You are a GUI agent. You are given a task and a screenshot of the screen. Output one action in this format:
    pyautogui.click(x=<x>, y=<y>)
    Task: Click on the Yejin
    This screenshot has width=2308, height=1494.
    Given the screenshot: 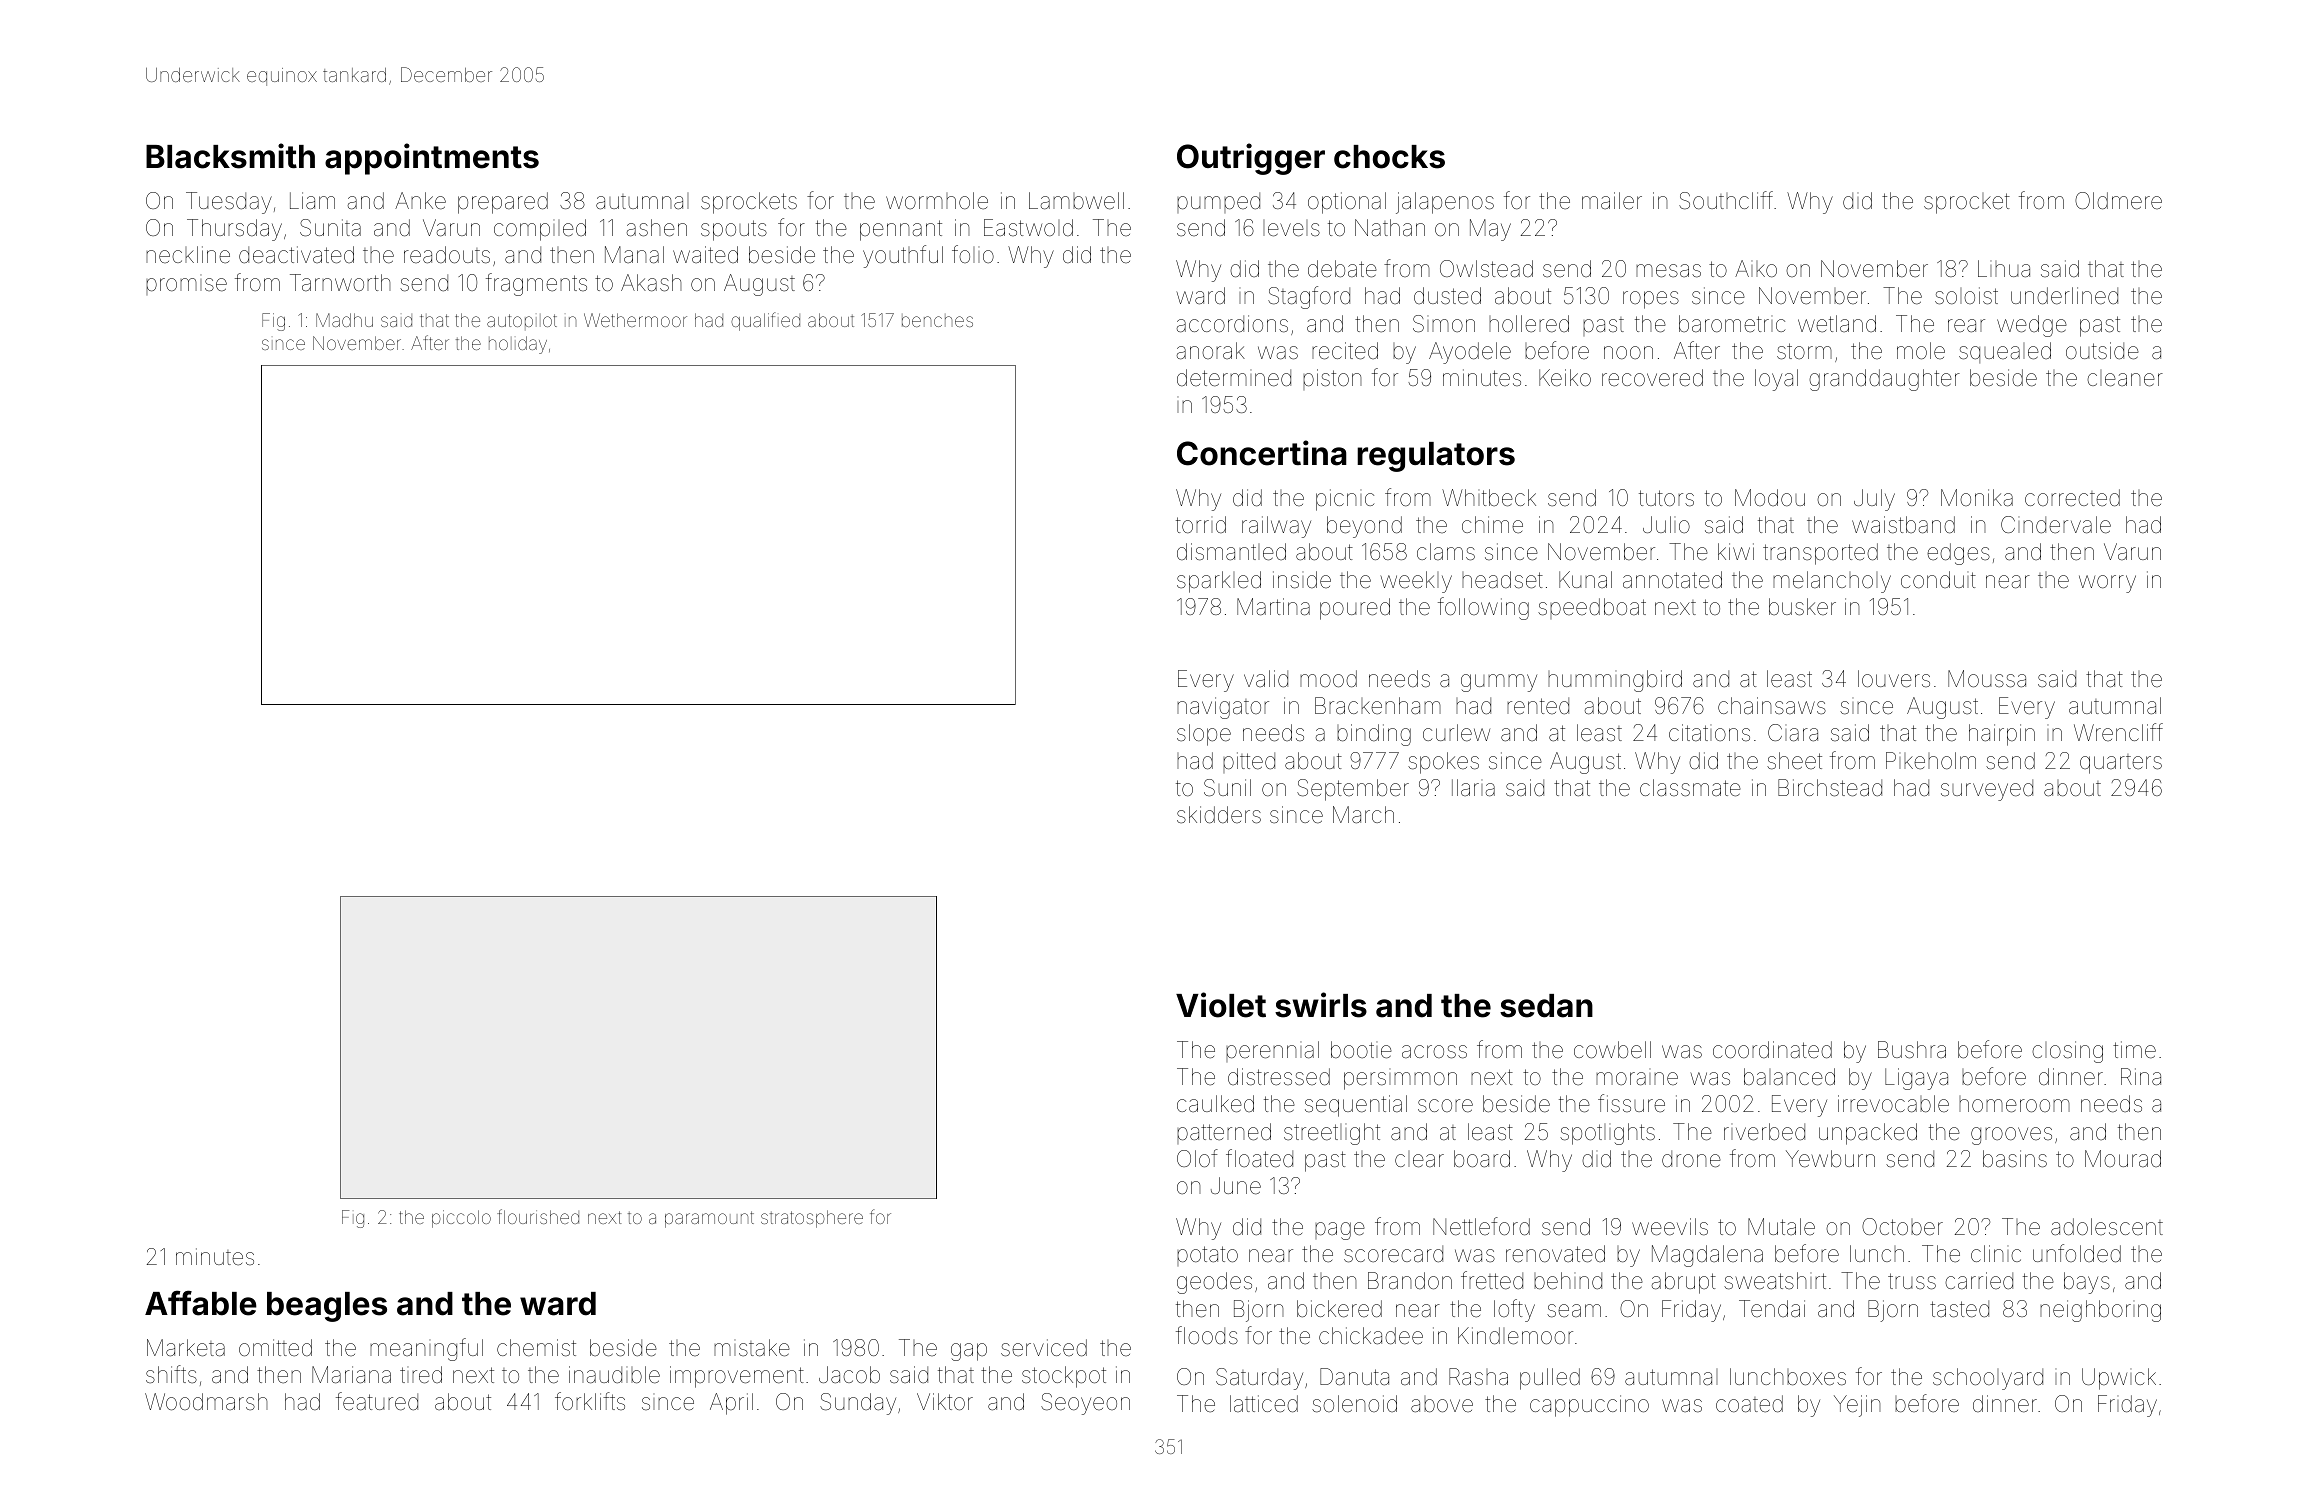 What is the action you would take?
    pyautogui.click(x=1857, y=1406)
